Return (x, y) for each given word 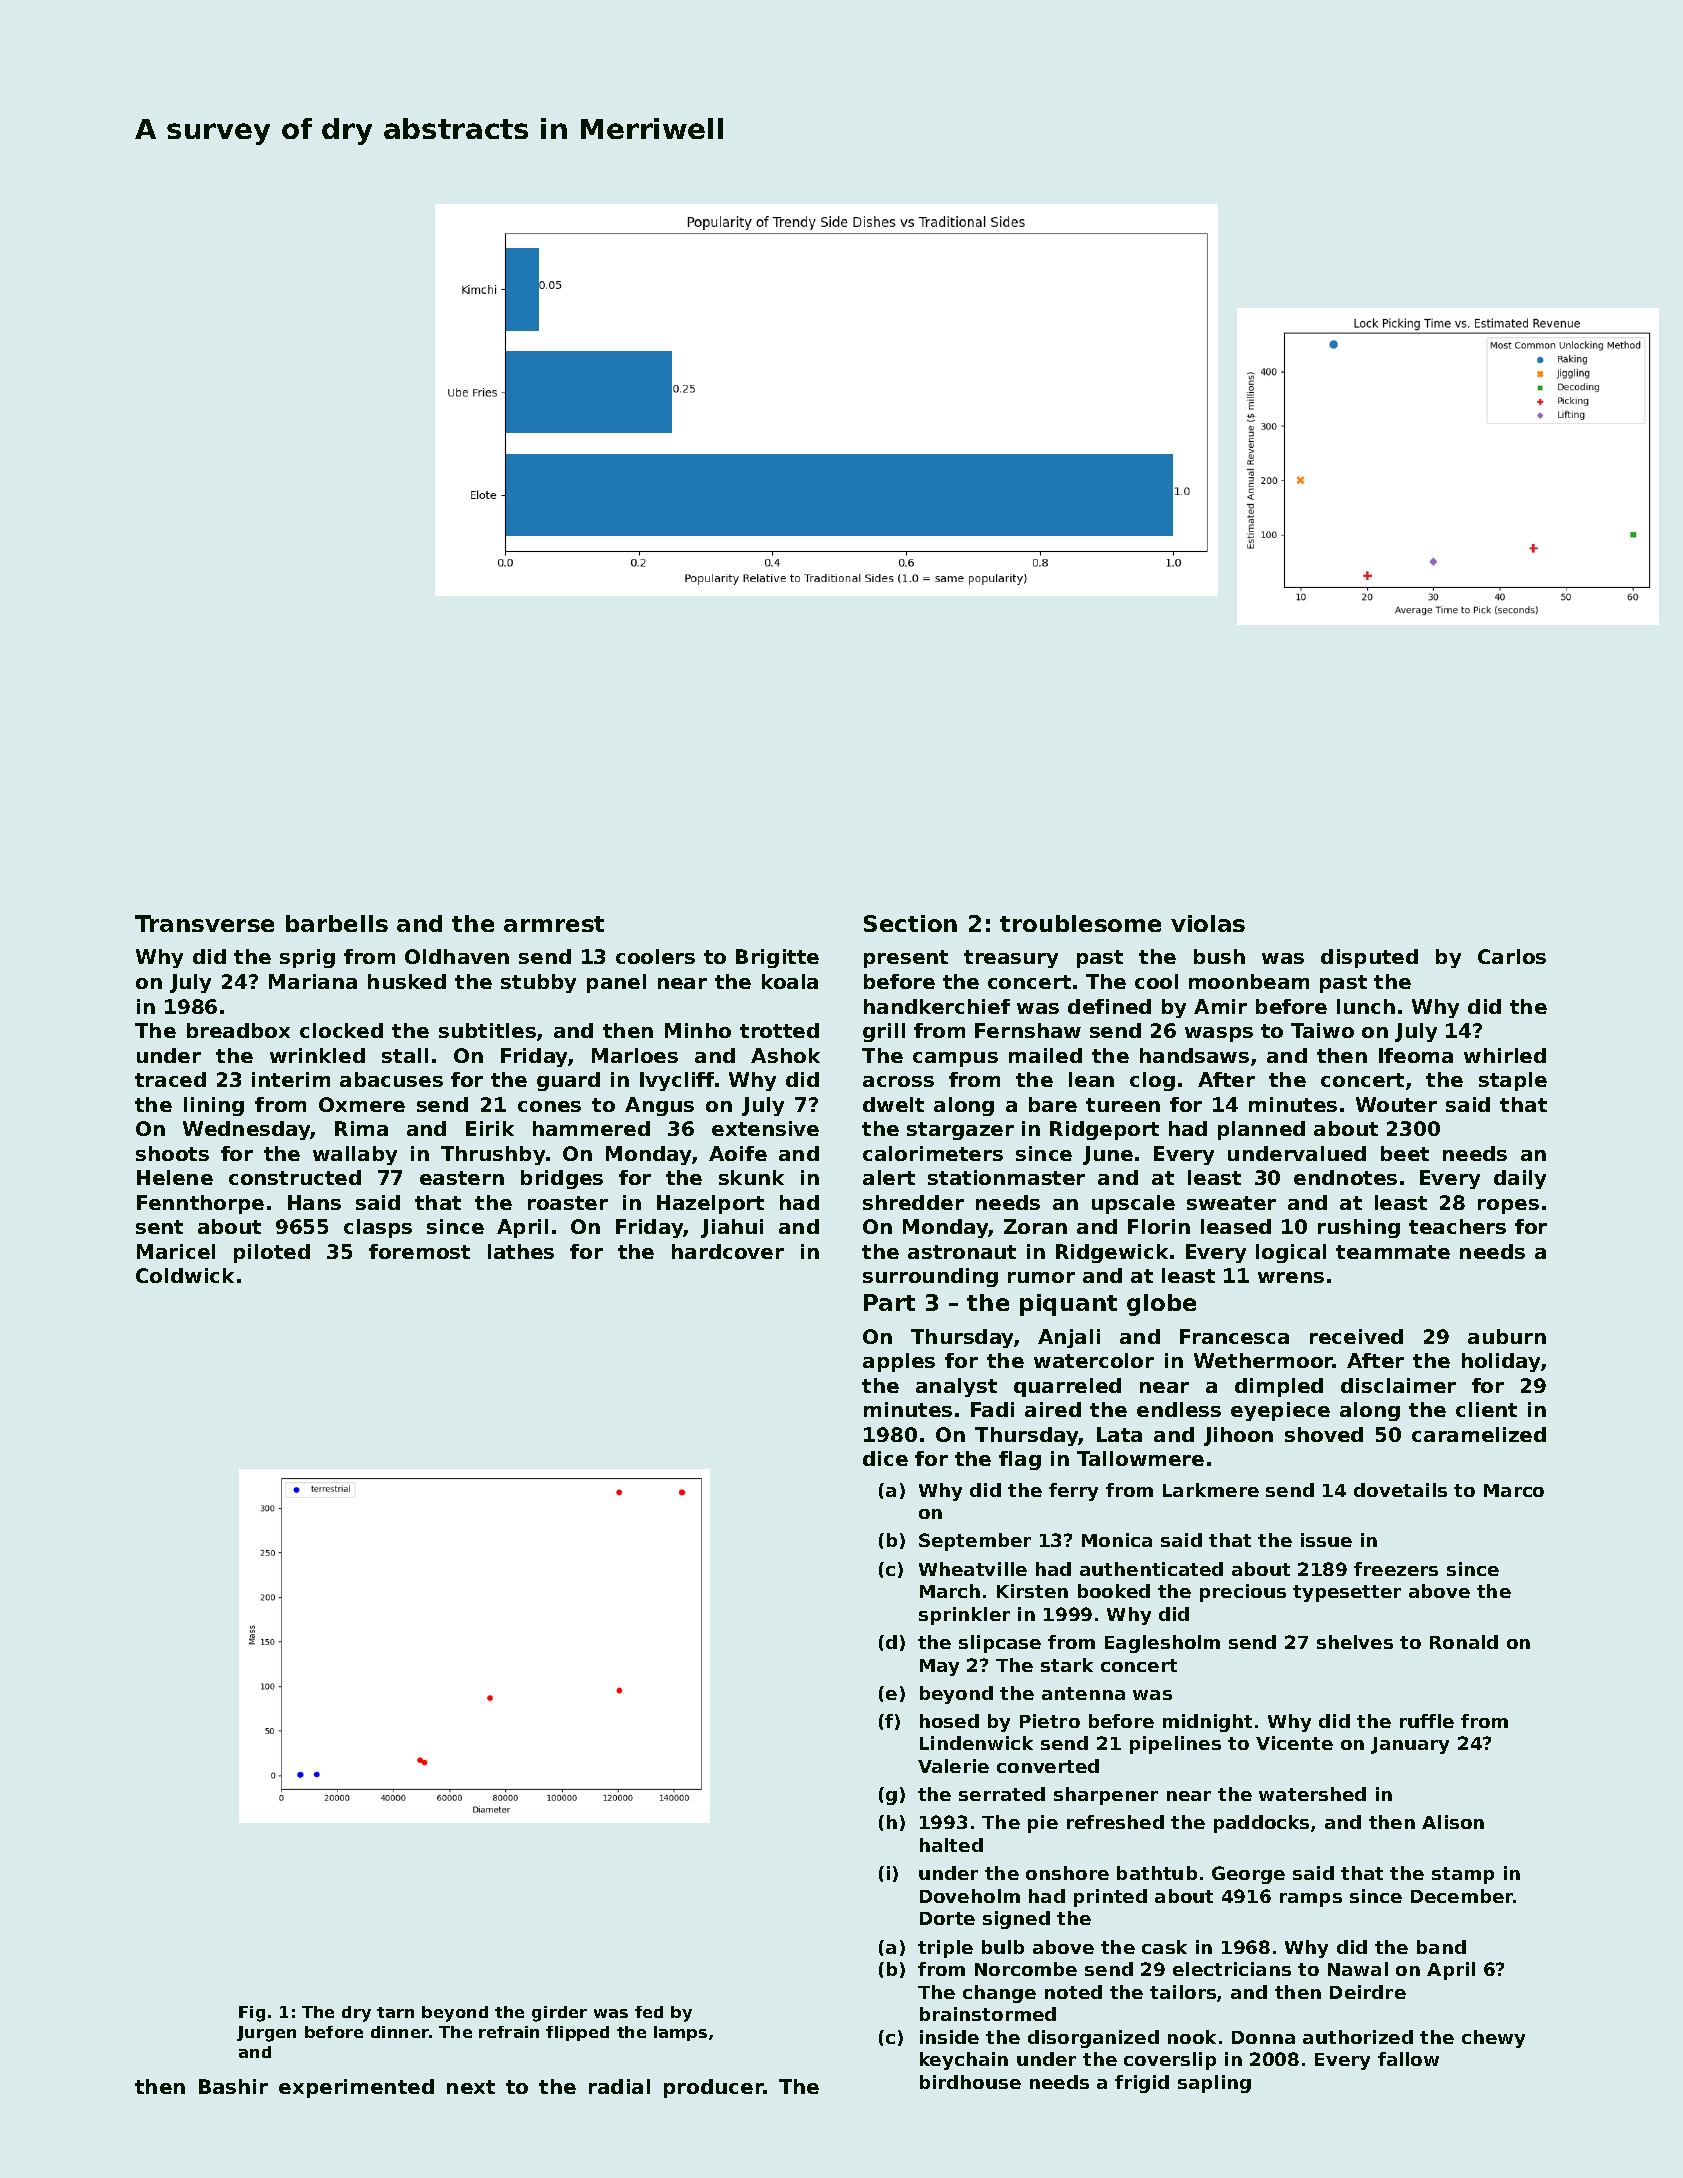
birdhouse (970, 2082)
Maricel (176, 1251)
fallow (1408, 2059)
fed (649, 2012)
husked (407, 981)
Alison (1453, 1822)
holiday (1501, 1362)
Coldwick (185, 1275)
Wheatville (973, 1569)
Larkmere (1211, 1490)
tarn (395, 2012)
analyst (956, 1387)
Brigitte (777, 958)
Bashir (233, 2086)
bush (1219, 956)
